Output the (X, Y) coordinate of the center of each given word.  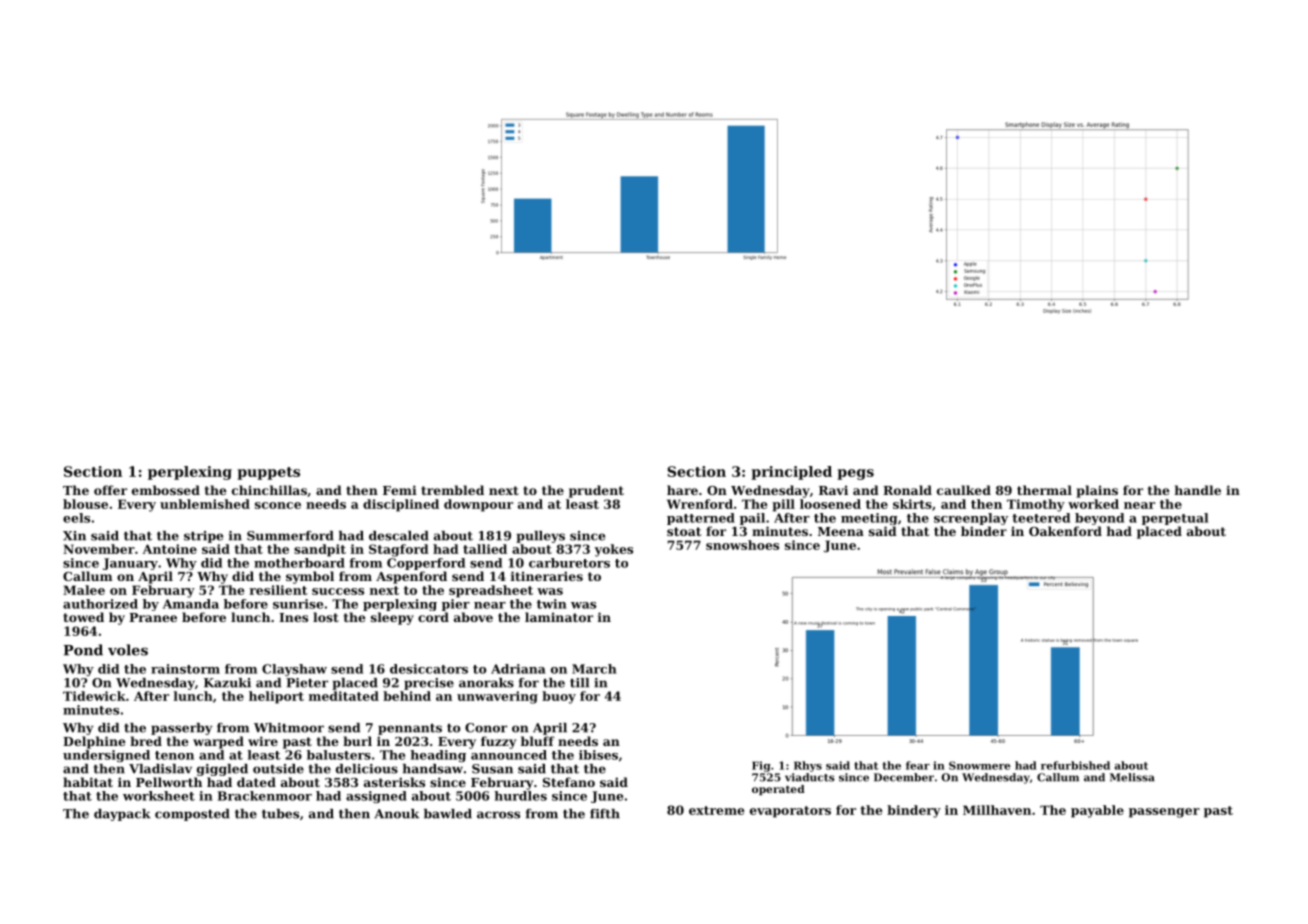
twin (552, 604)
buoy (559, 697)
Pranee (153, 617)
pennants (410, 729)
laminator (559, 617)
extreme (716, 810)
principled (791, 473)
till (579, 683)
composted (192, 815)
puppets (268, 473)
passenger (1164, 813)
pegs (855, 474)
